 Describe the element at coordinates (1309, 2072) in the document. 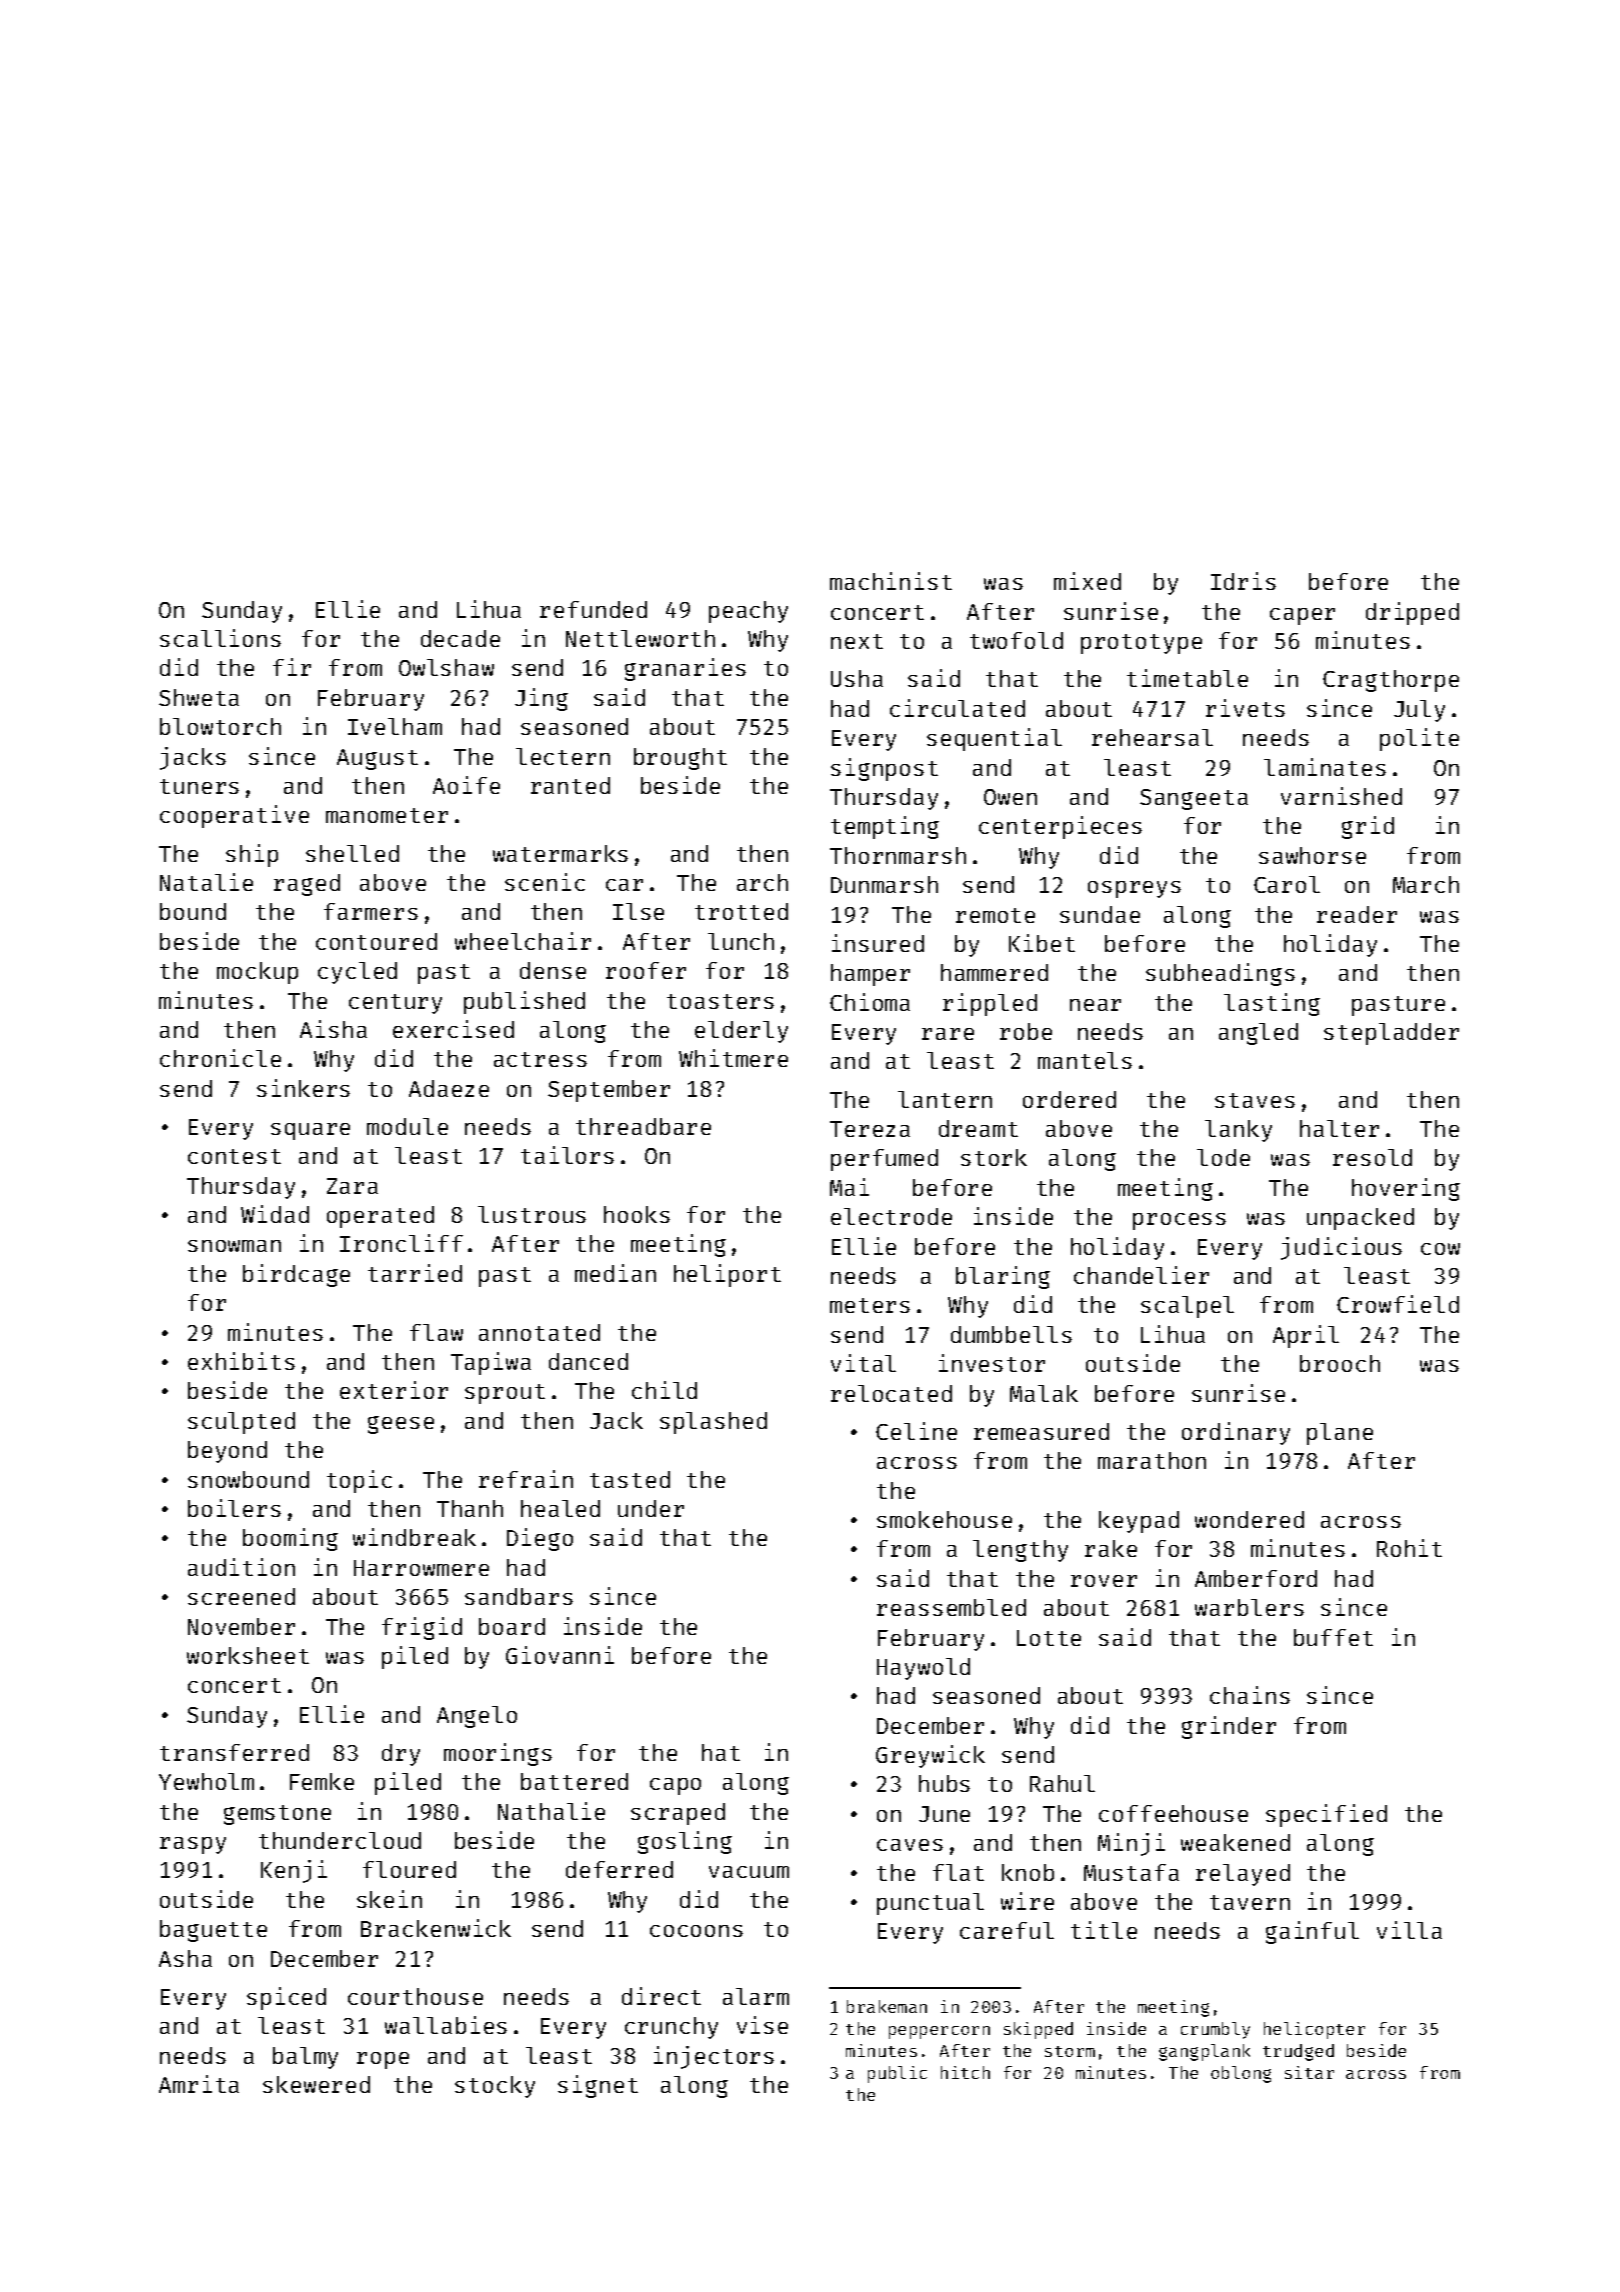

I see `sitar` at that location.
